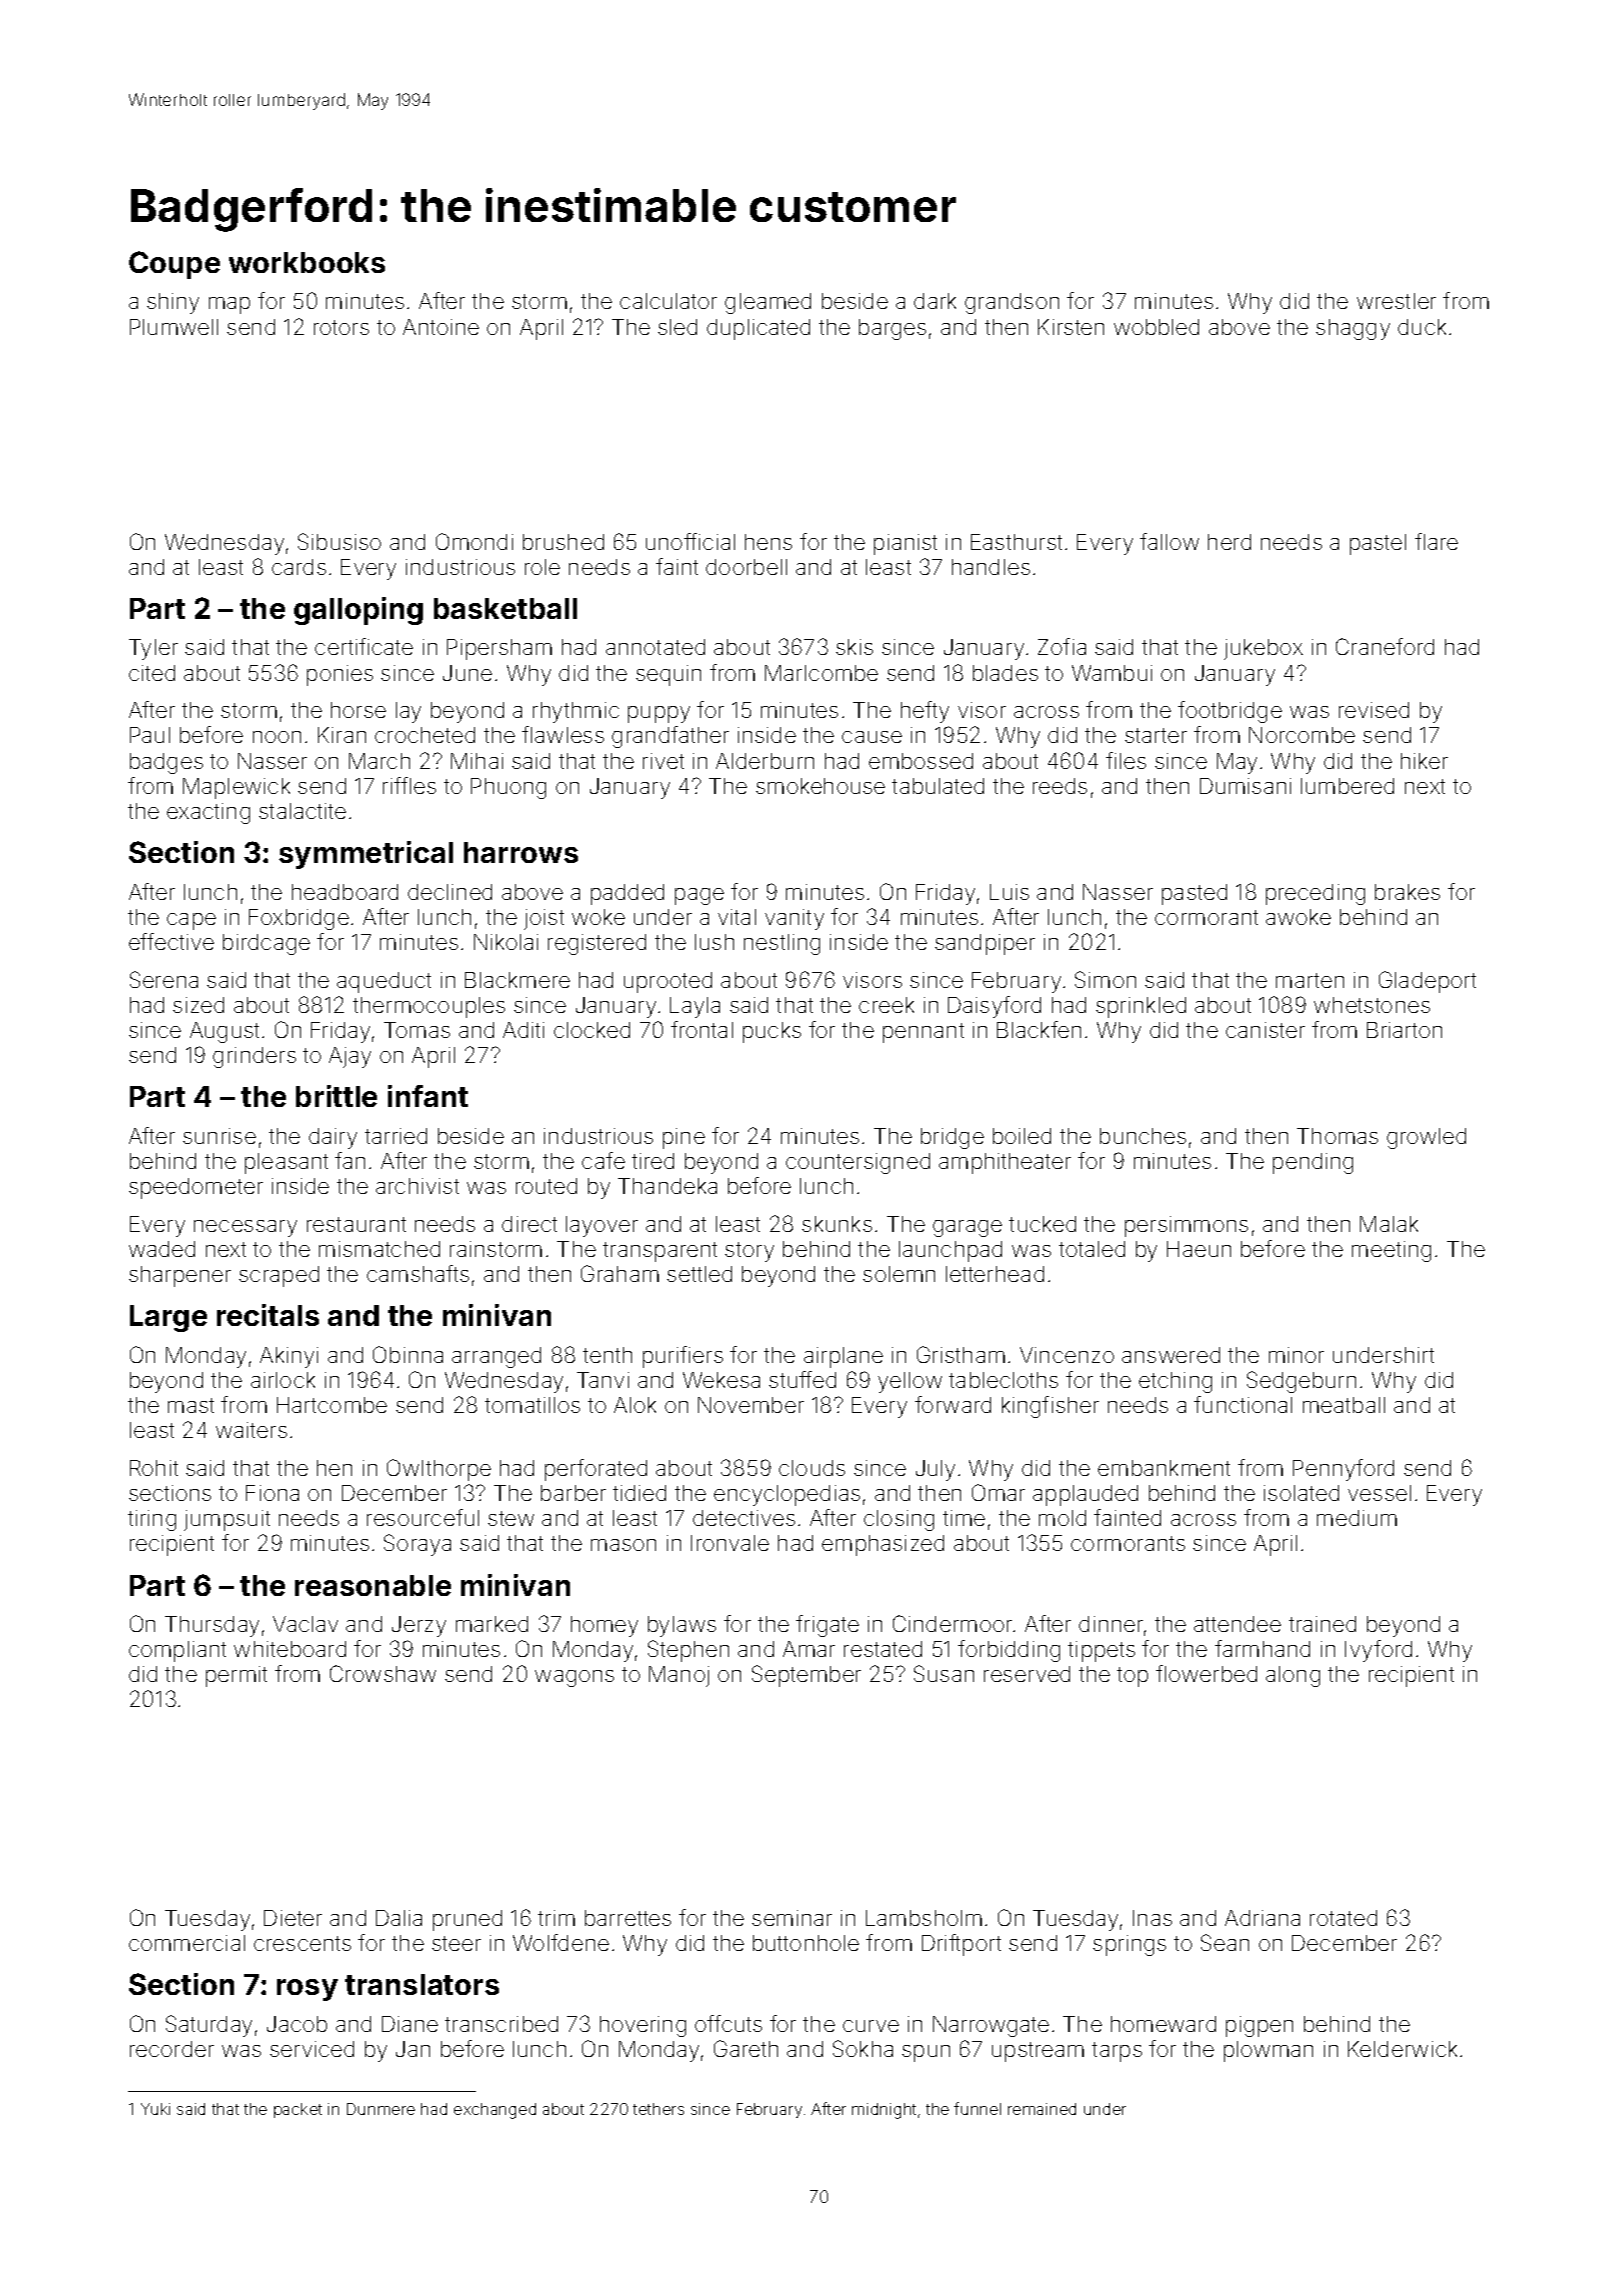  What do you see at coordinates (441, 327) in the image?
I see `Antoine` at bounding box center [441, 327].
